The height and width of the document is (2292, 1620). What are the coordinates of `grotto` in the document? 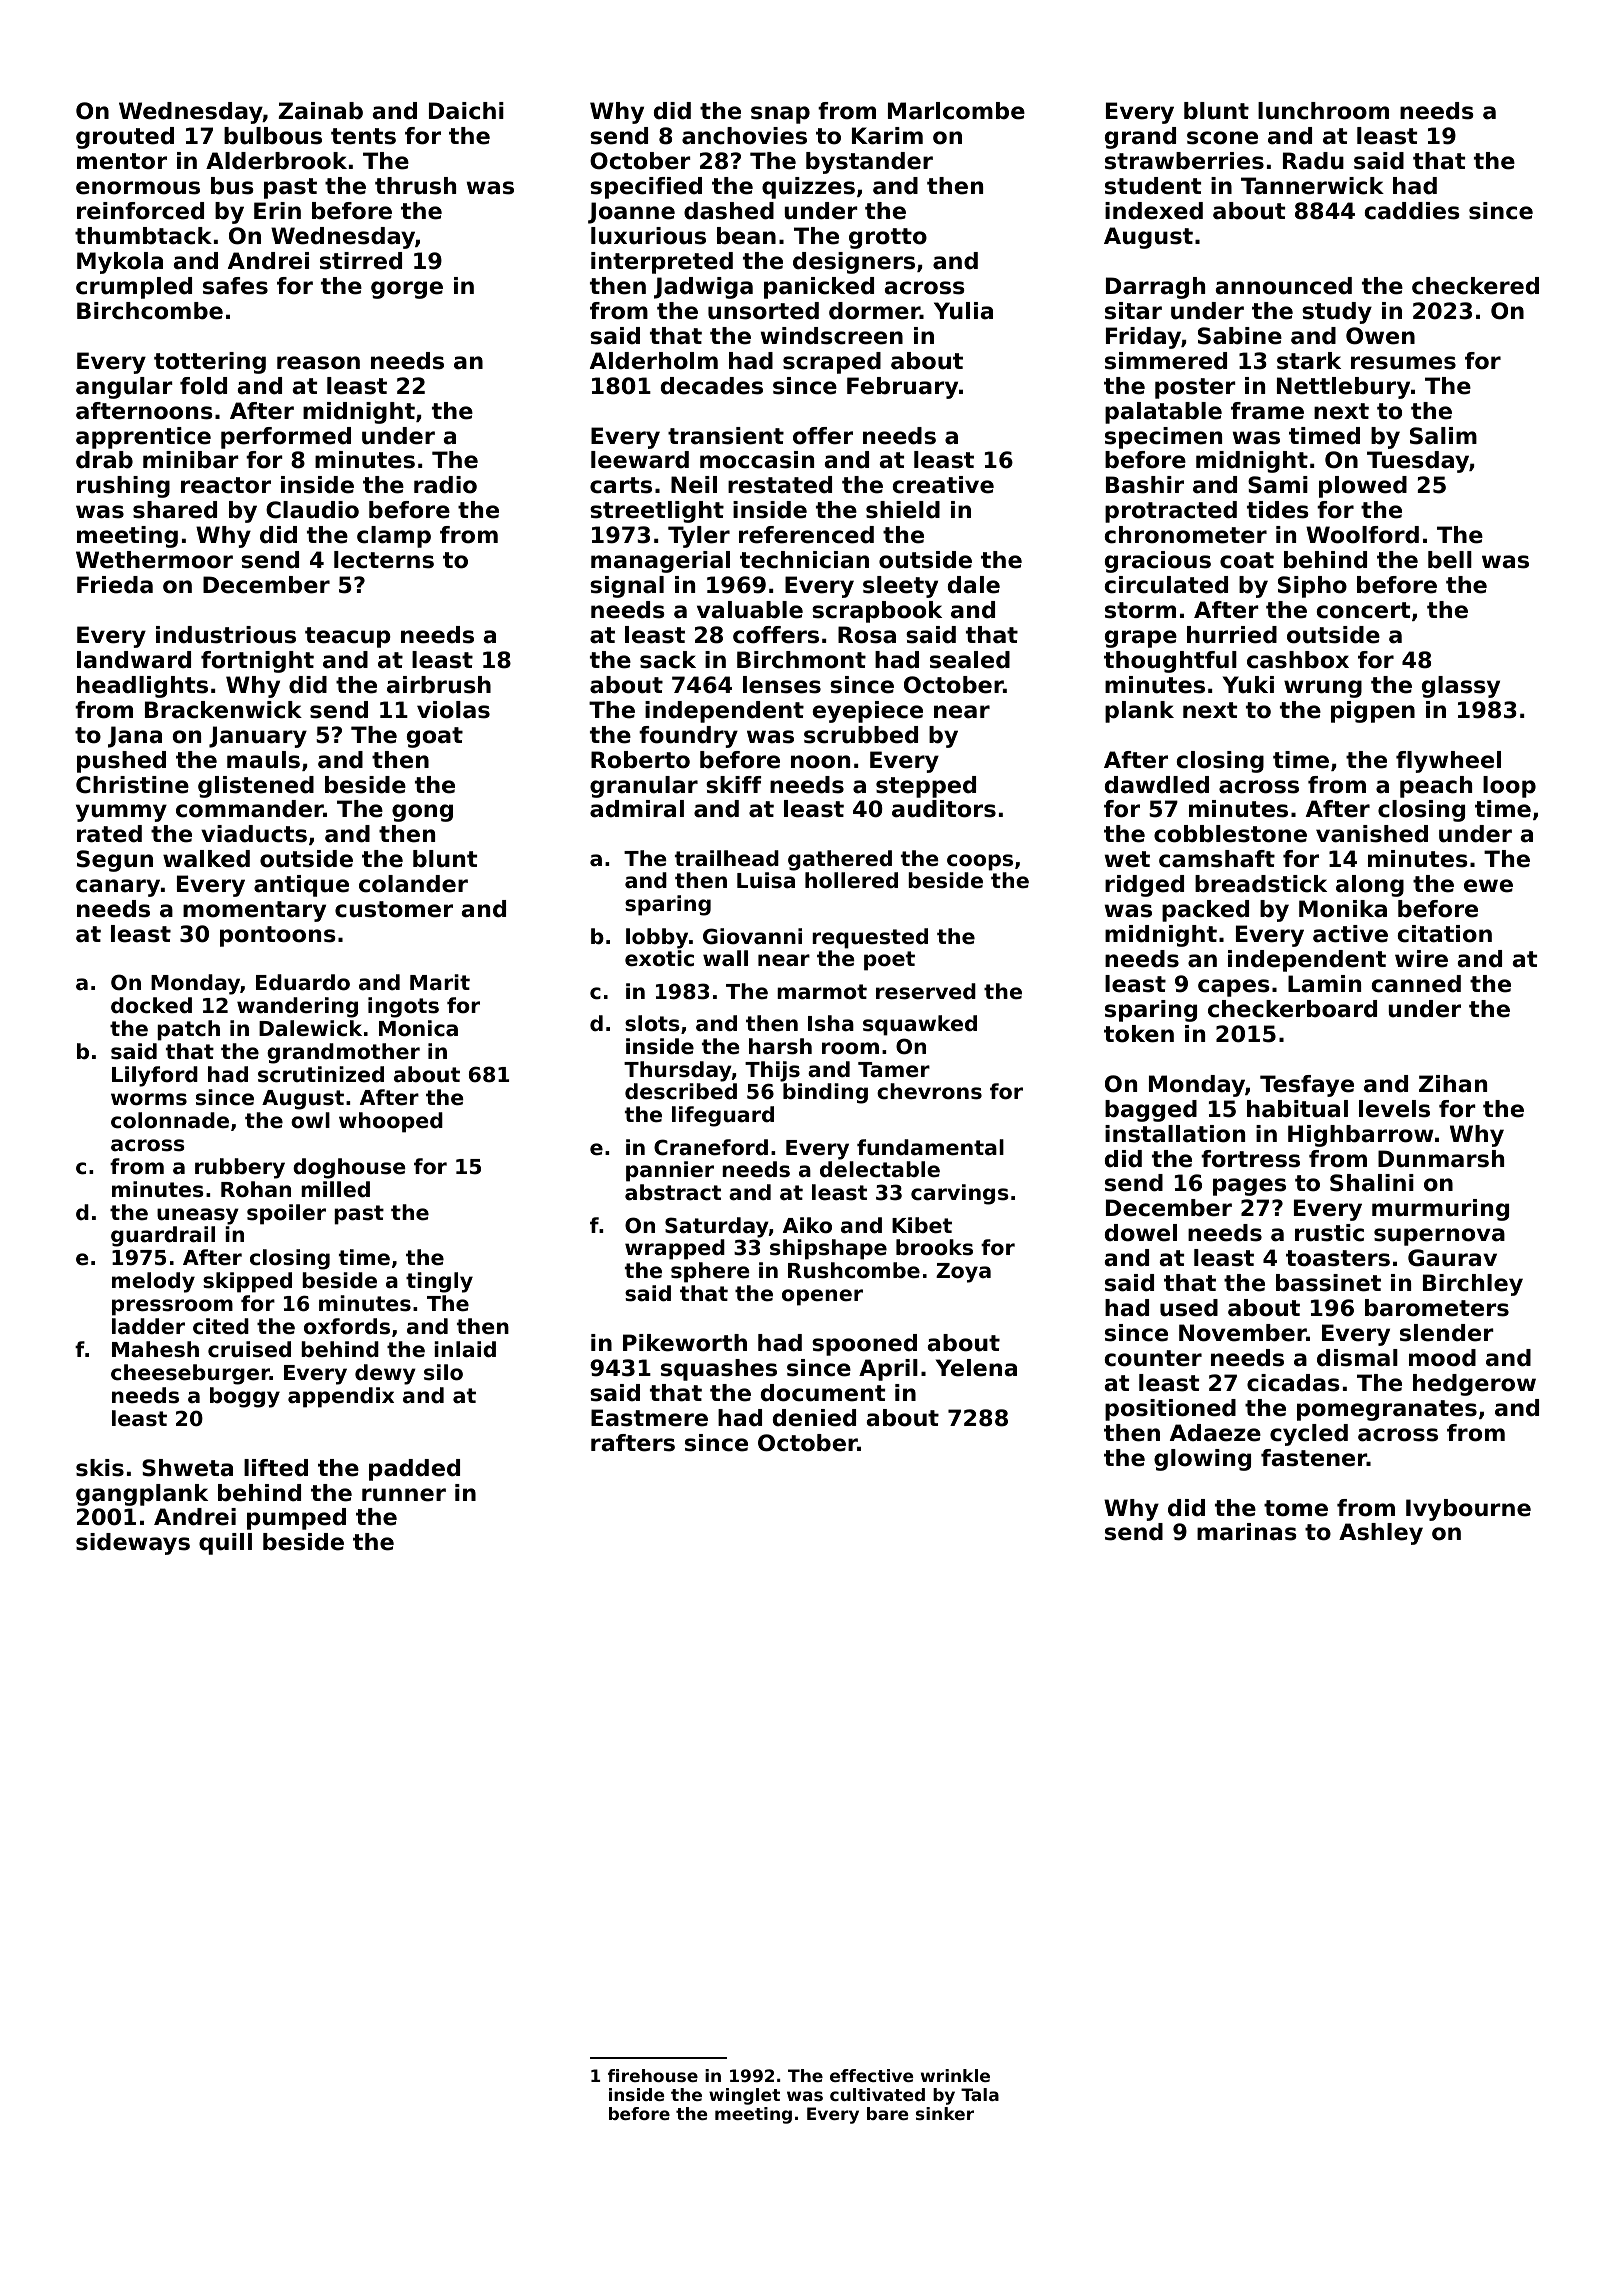 It's located at (888, 238).
